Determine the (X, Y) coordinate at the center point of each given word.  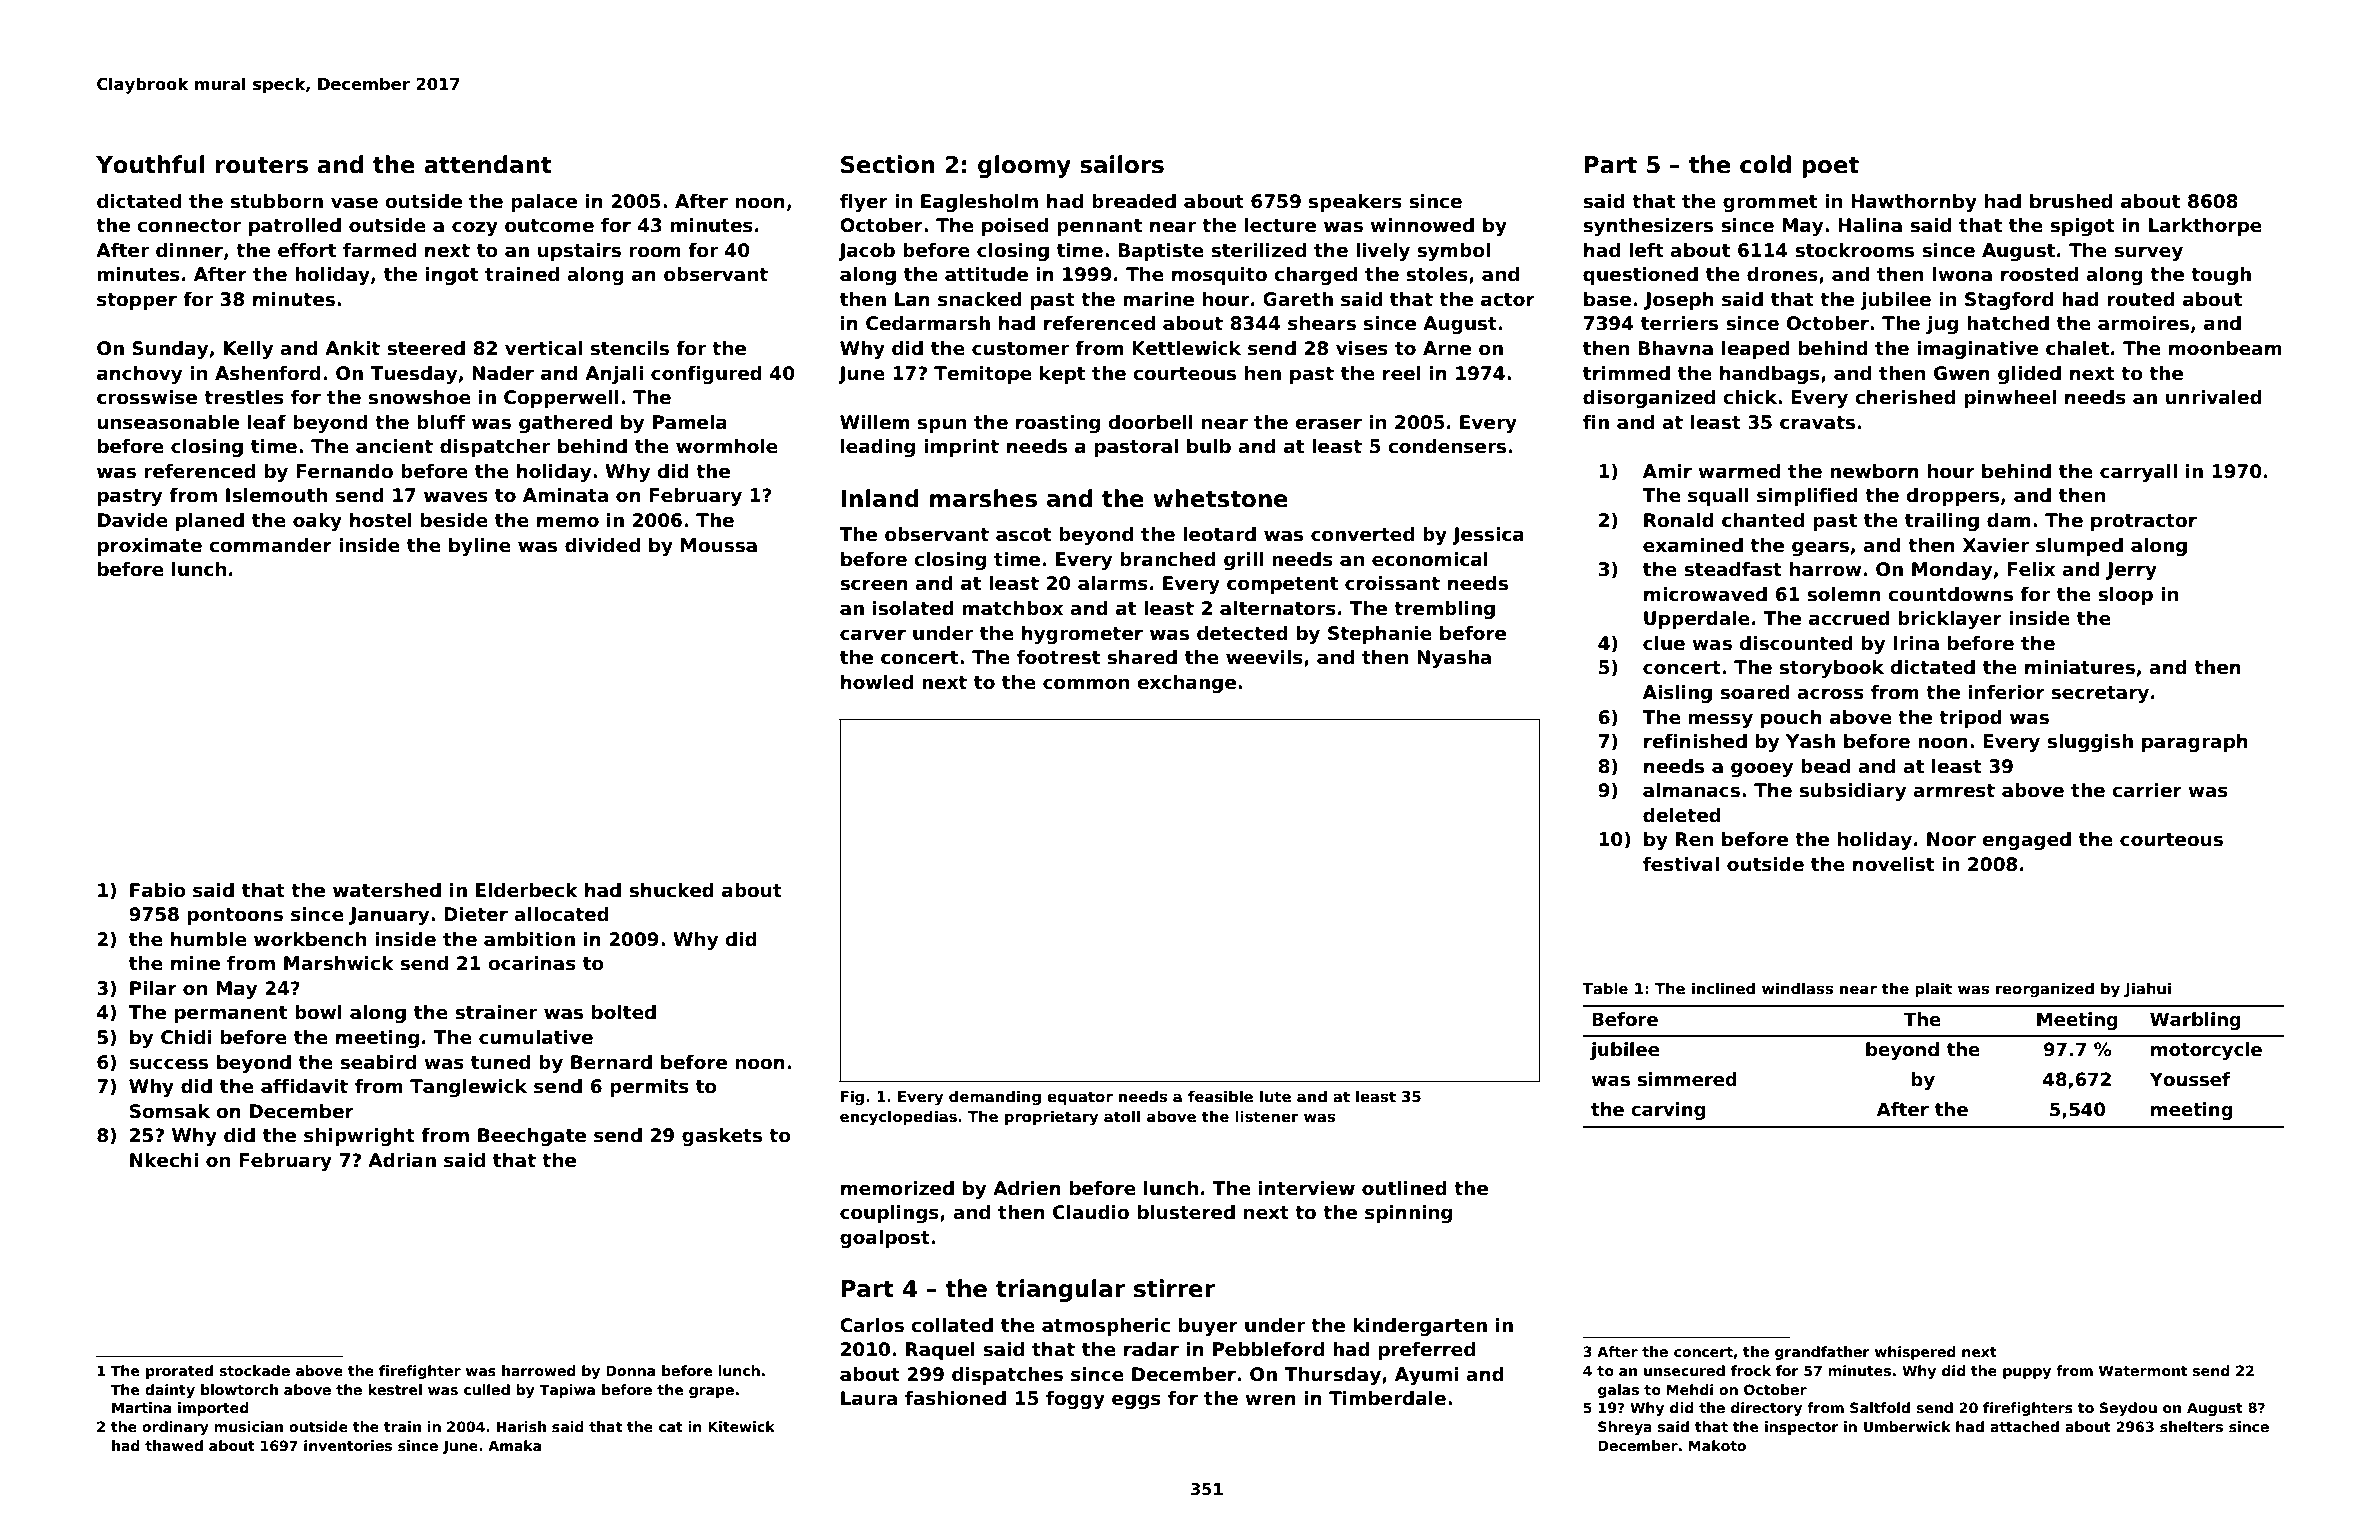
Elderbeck (527, 890)
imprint (961, 448)
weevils (1264, 657)
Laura (869, 1398)
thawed (174, 1445)
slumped (2079, 547)
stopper (137, 301)
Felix (2031, 569)
